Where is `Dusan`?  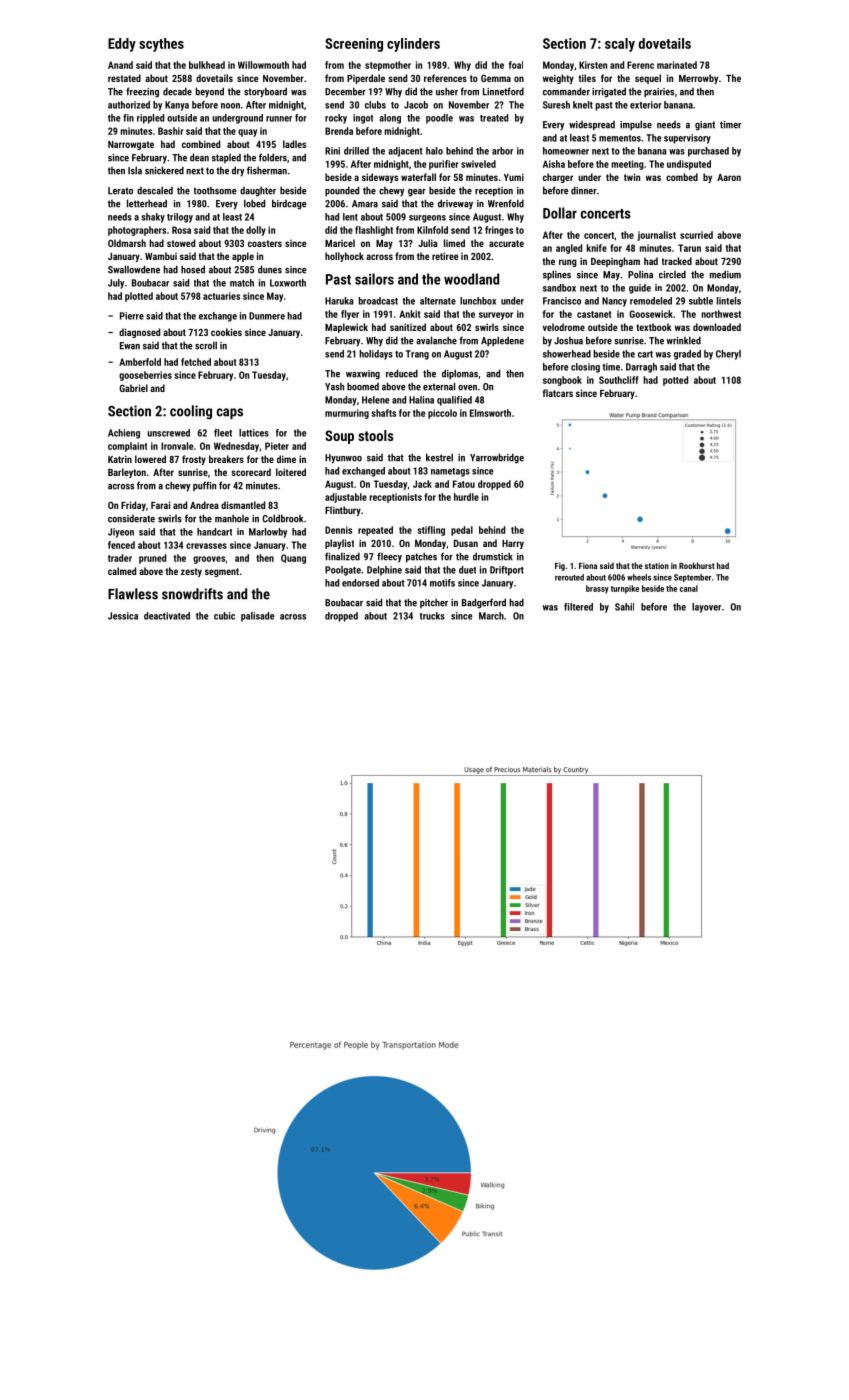
Dusan is located at coordinates (466, 543).
